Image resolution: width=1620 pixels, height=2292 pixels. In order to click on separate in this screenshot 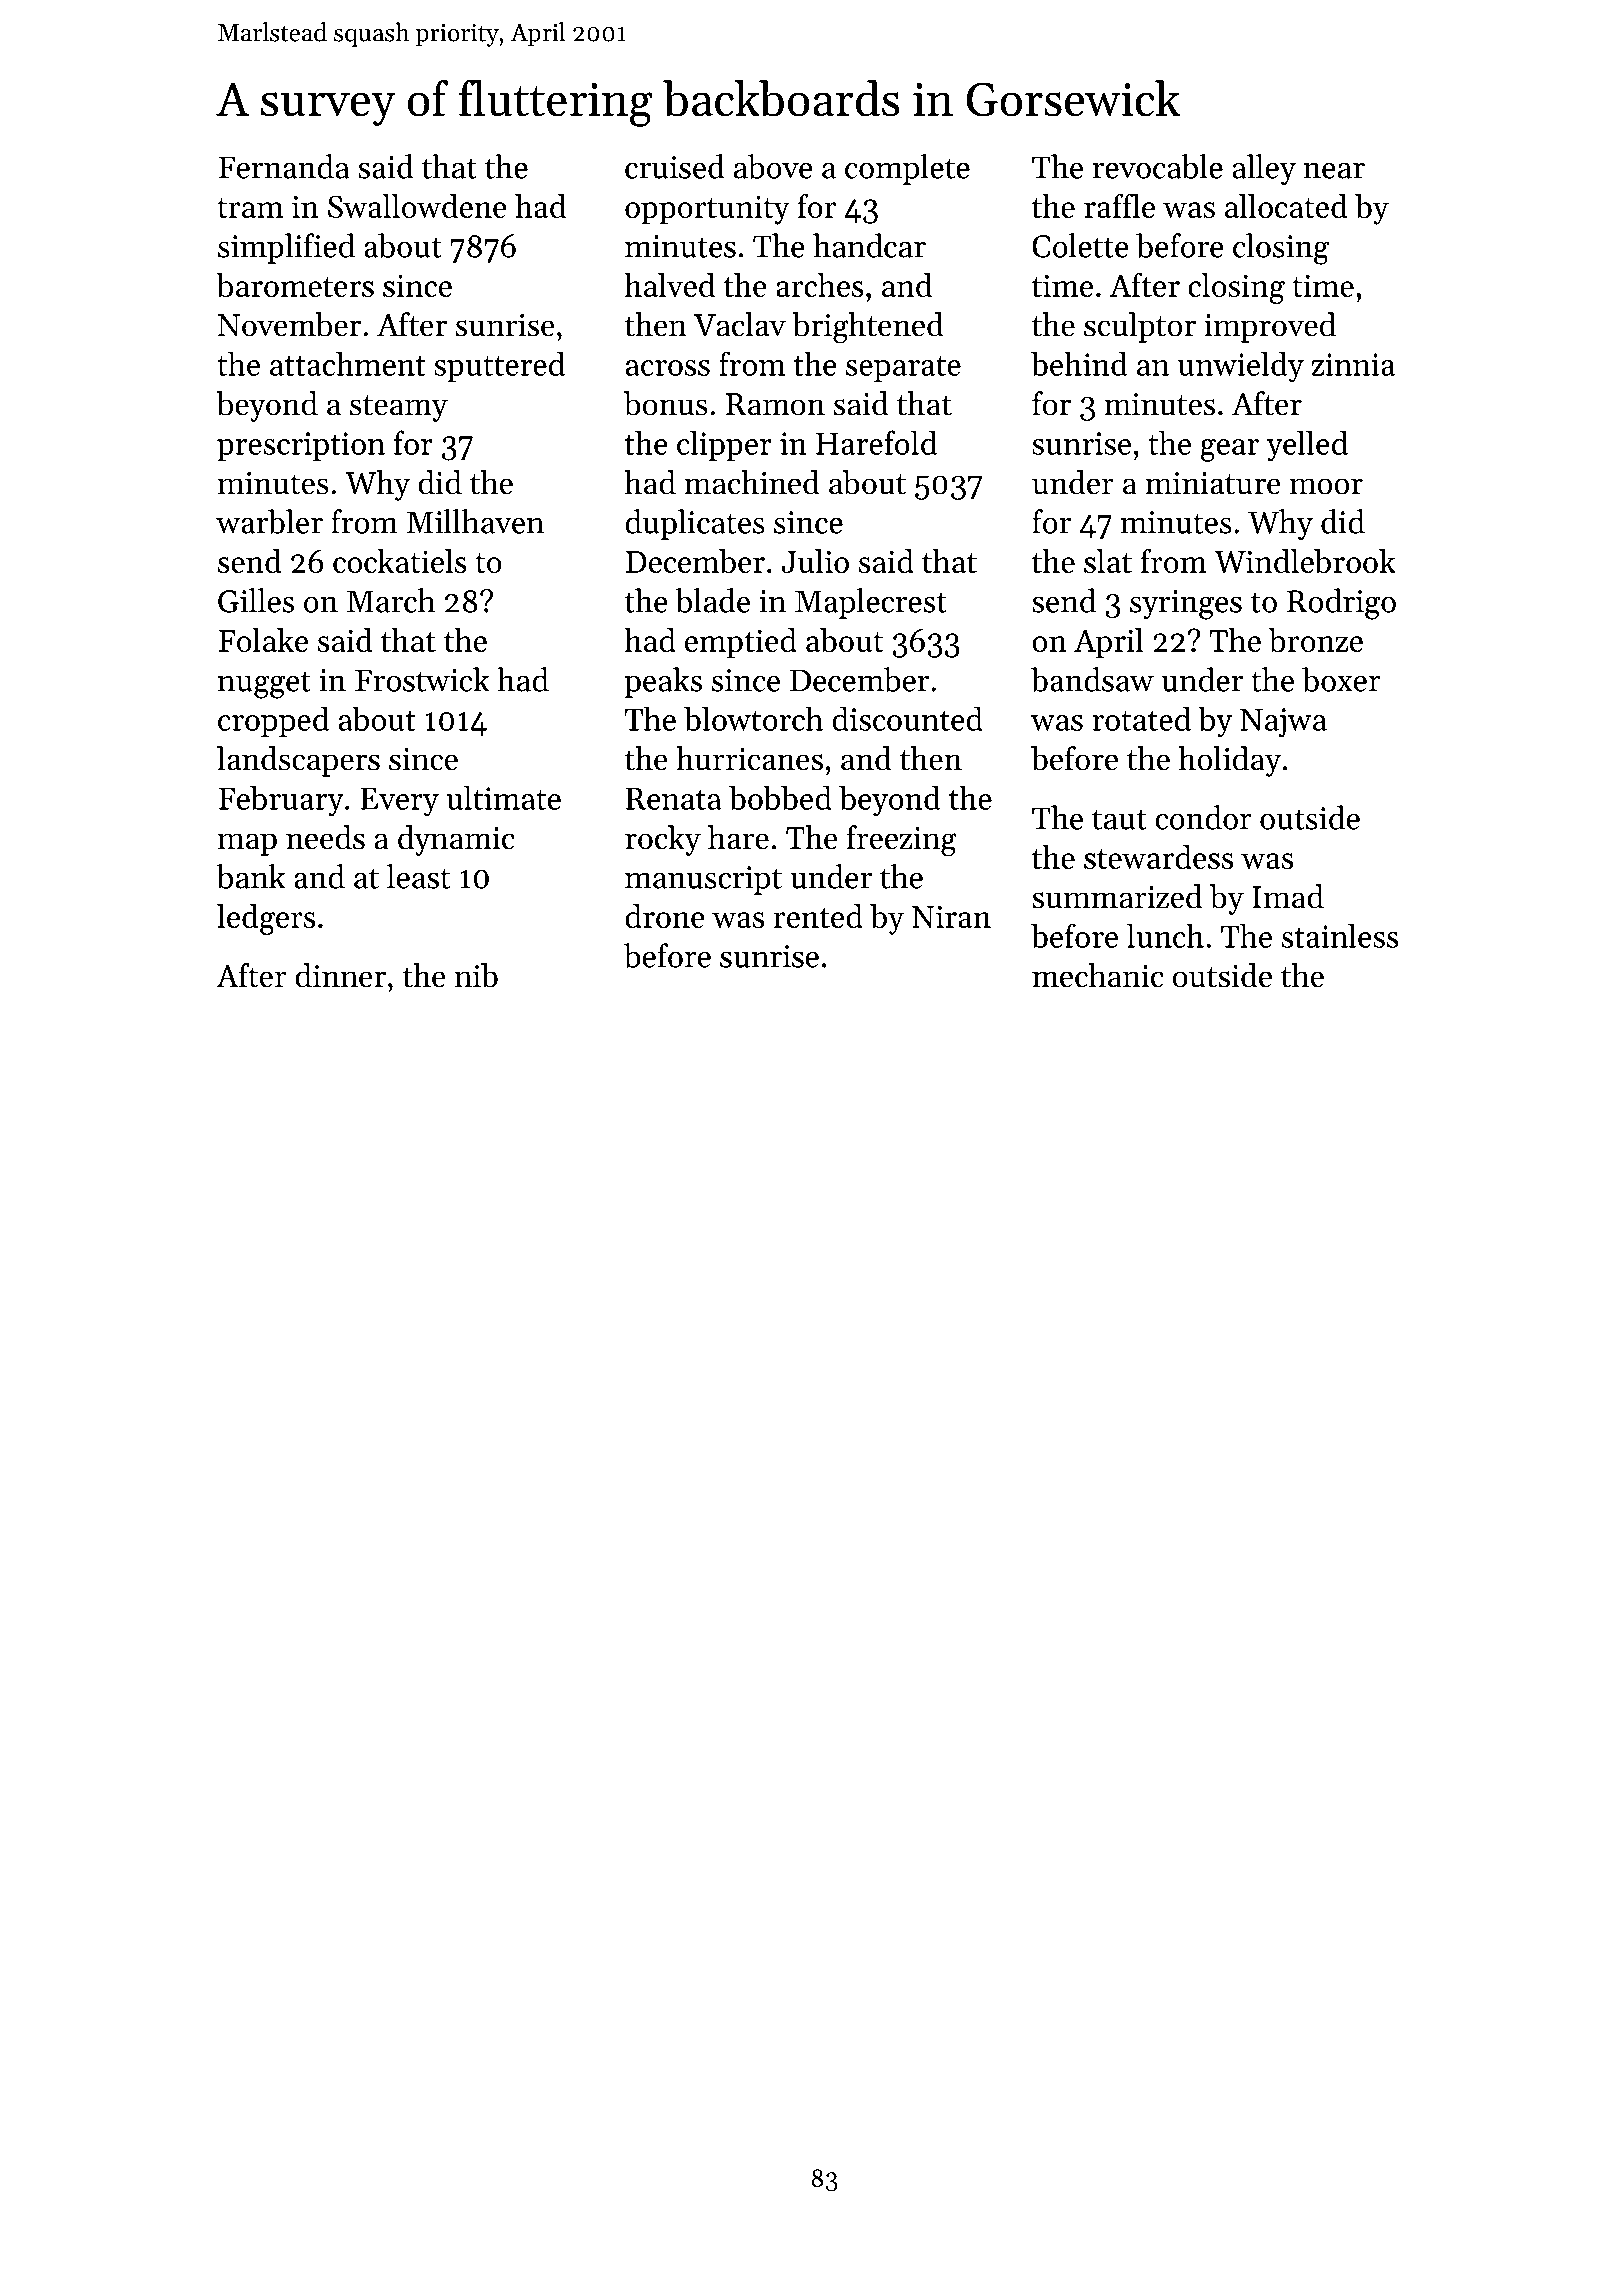, I will do `click(903, 369)`.
